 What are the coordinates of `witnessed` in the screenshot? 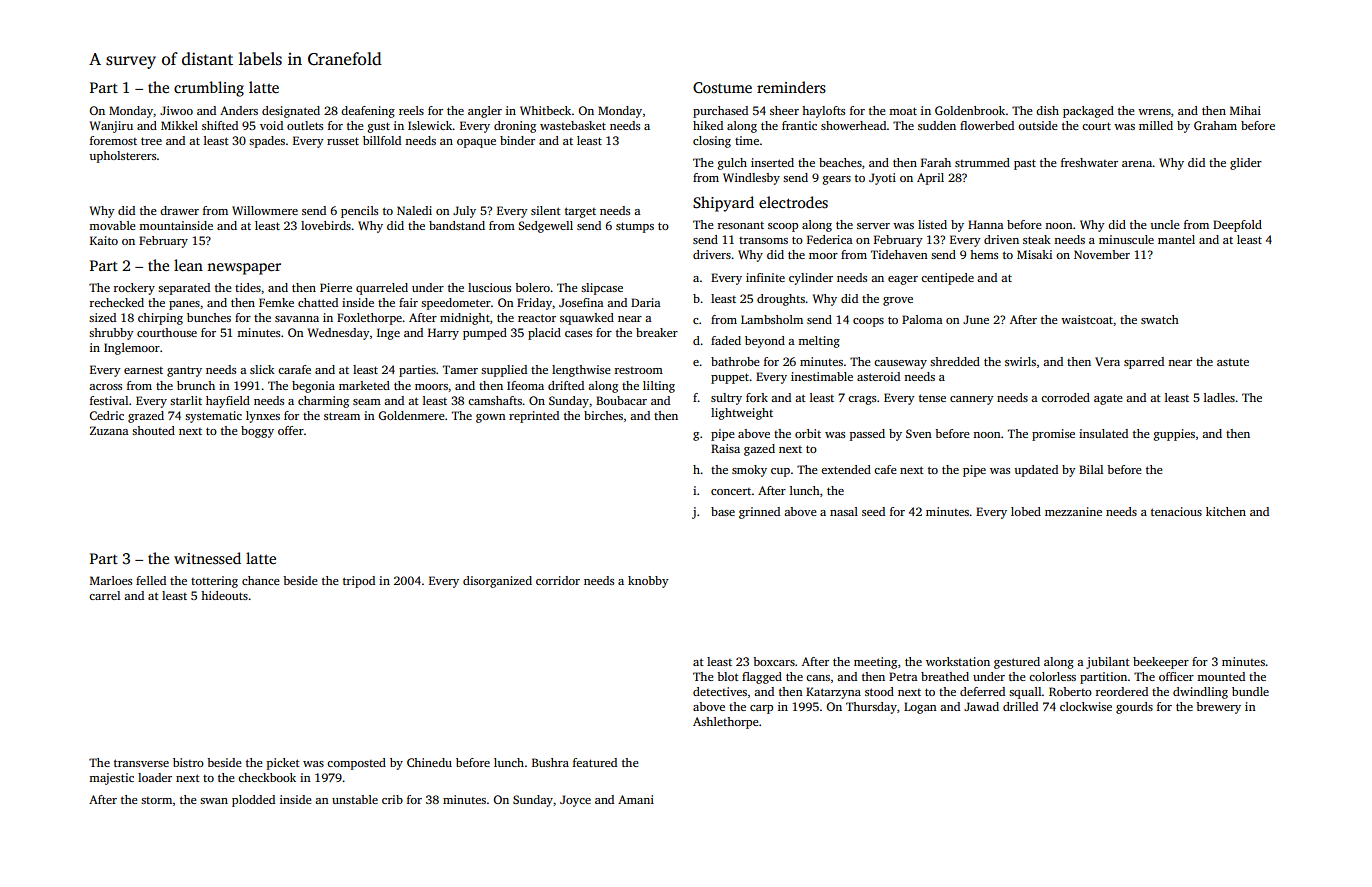 It's located at (207, 558).
